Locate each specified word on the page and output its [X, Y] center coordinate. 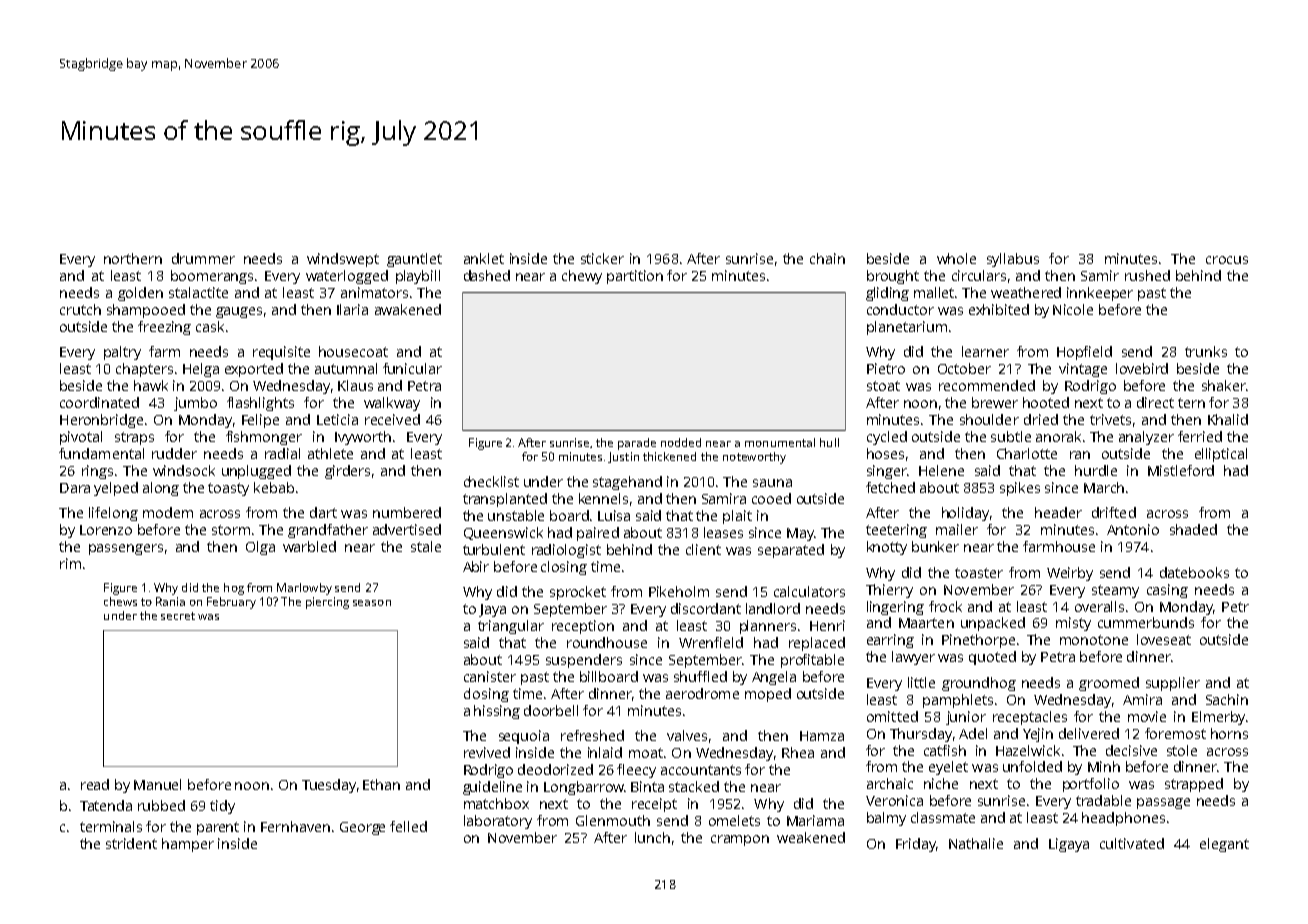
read [95, 784]
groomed [1109, 684]
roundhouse [607, 642]
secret [178, 616]
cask [210, 326]
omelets [734, 820]
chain [827, 258]
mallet [935, 292]
